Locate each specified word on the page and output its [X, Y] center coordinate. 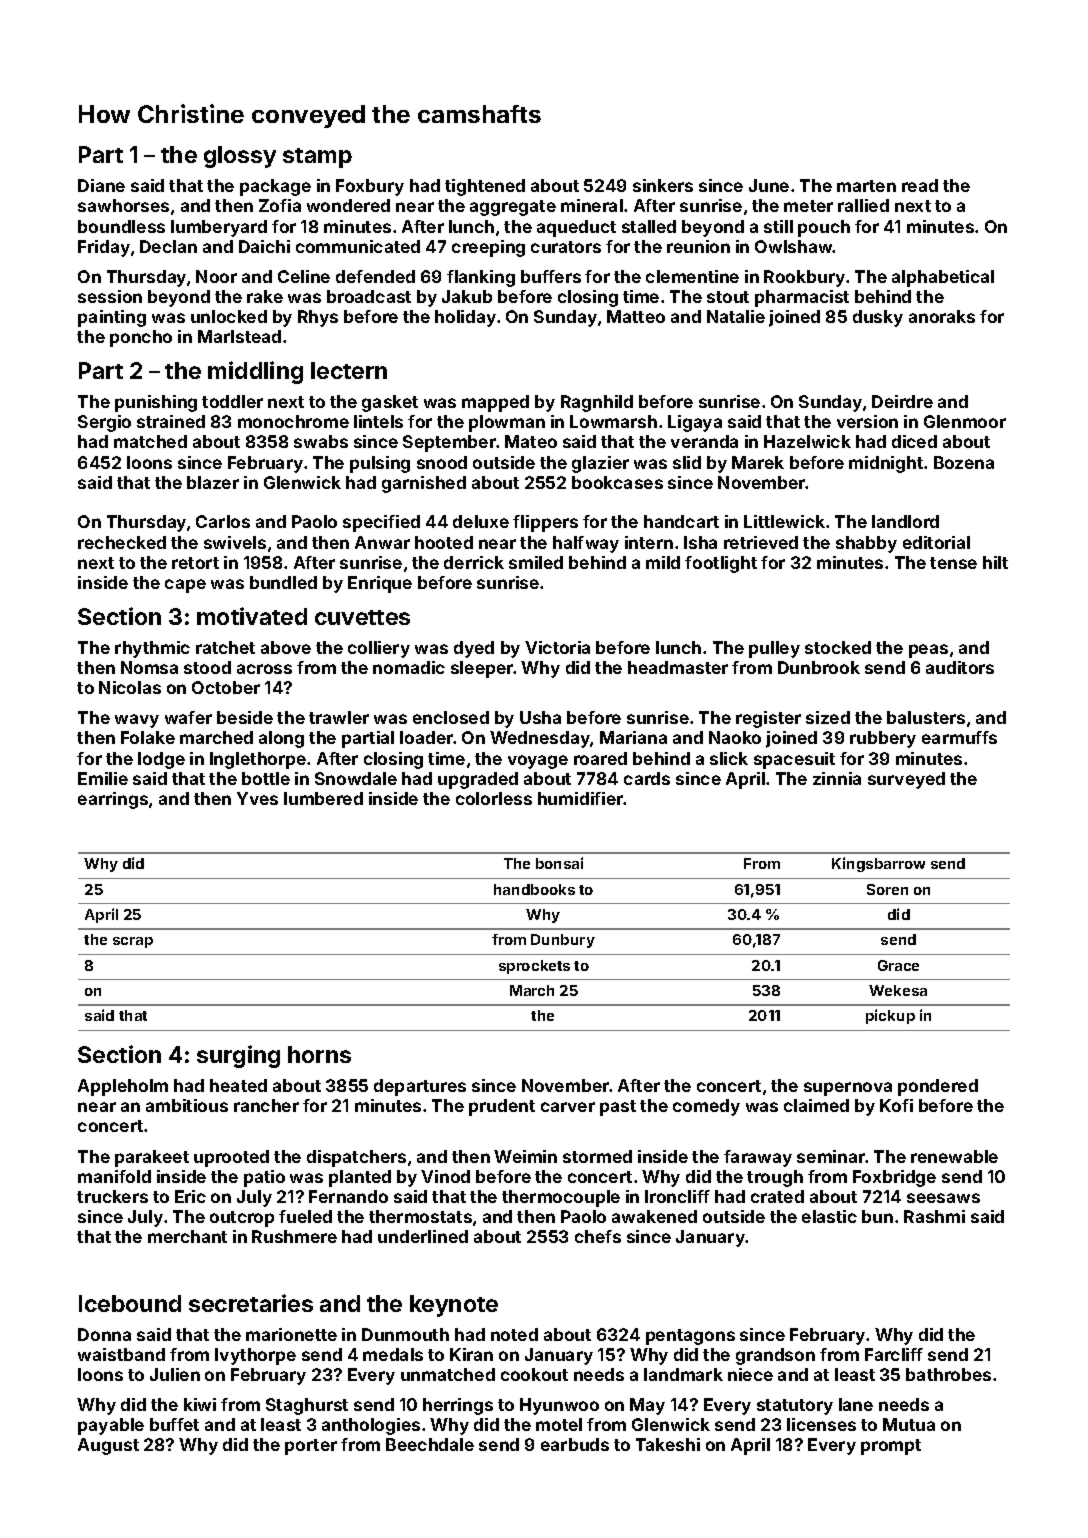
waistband [121, 1354]
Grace [898, 965]
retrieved [761, 542]
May [647, 1406]
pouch [824, 228]
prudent [502, 1107]
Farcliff [894, 1354]
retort [195, 563]
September [449, 443]
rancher [266, 1105]
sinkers [663, 185]
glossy [240, 157]
